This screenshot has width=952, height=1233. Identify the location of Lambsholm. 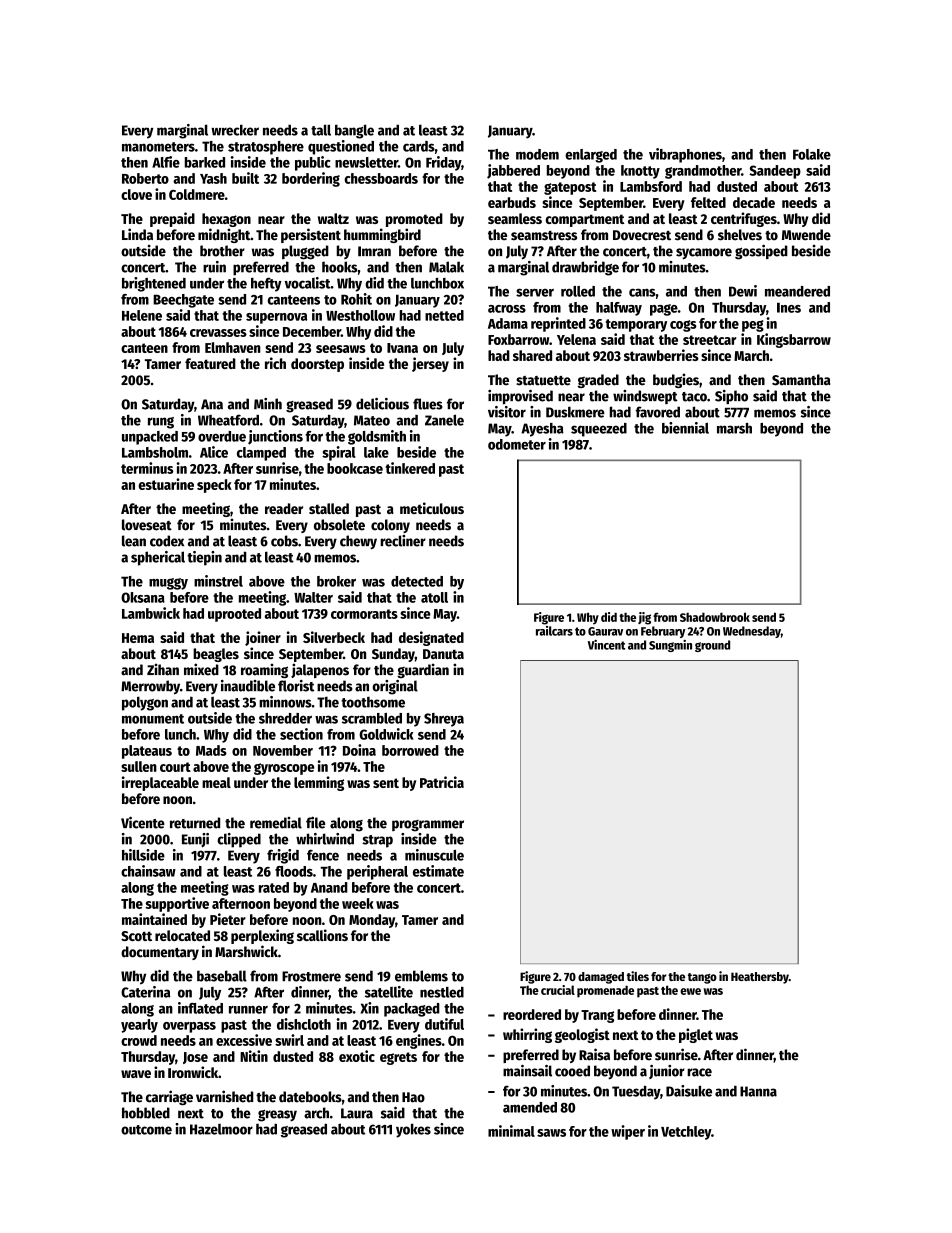
(155, 452).
